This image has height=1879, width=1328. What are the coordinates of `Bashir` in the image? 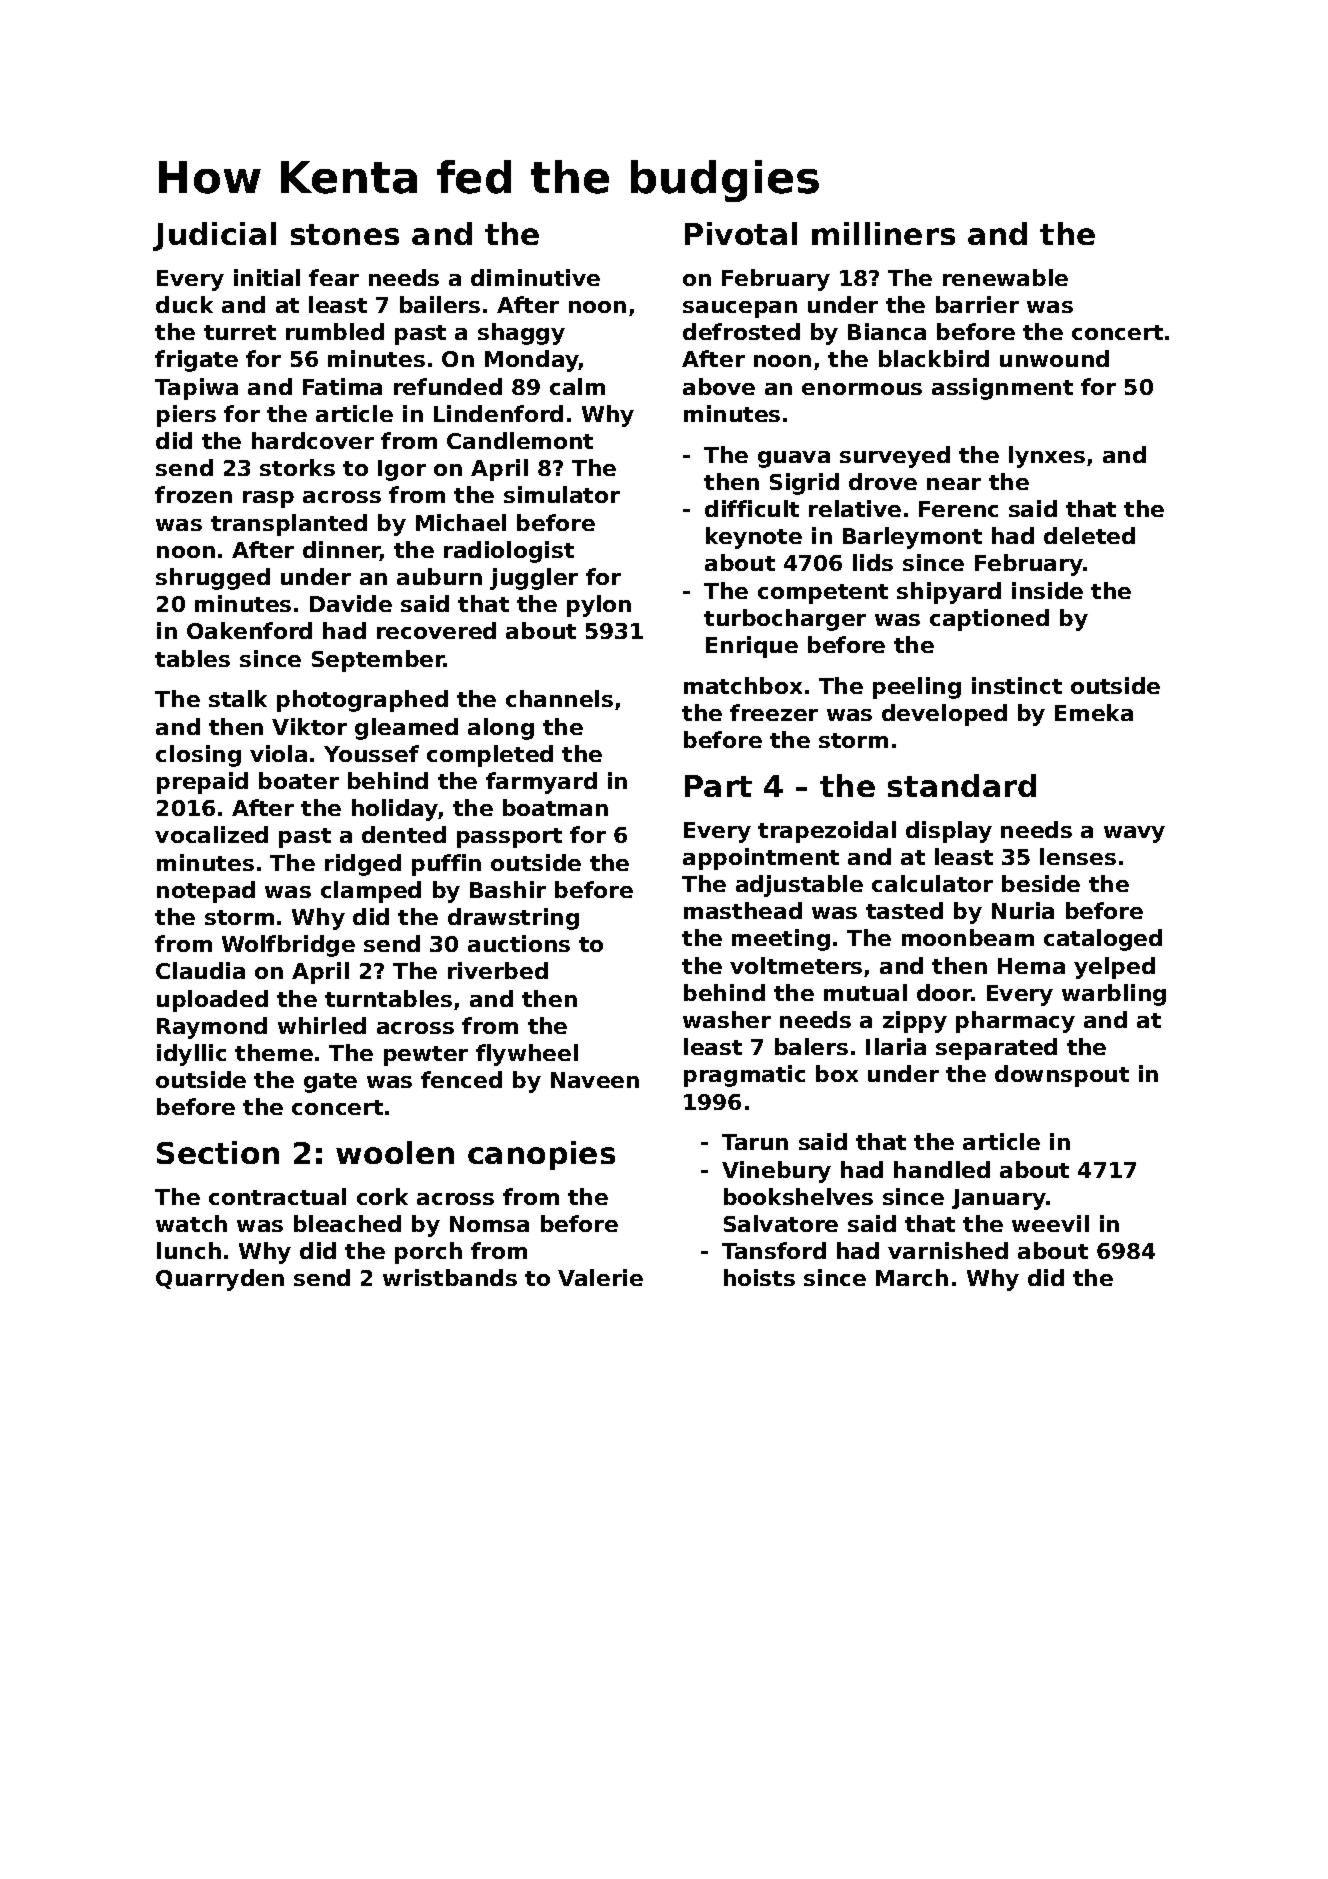 It's located at (508, 889).
